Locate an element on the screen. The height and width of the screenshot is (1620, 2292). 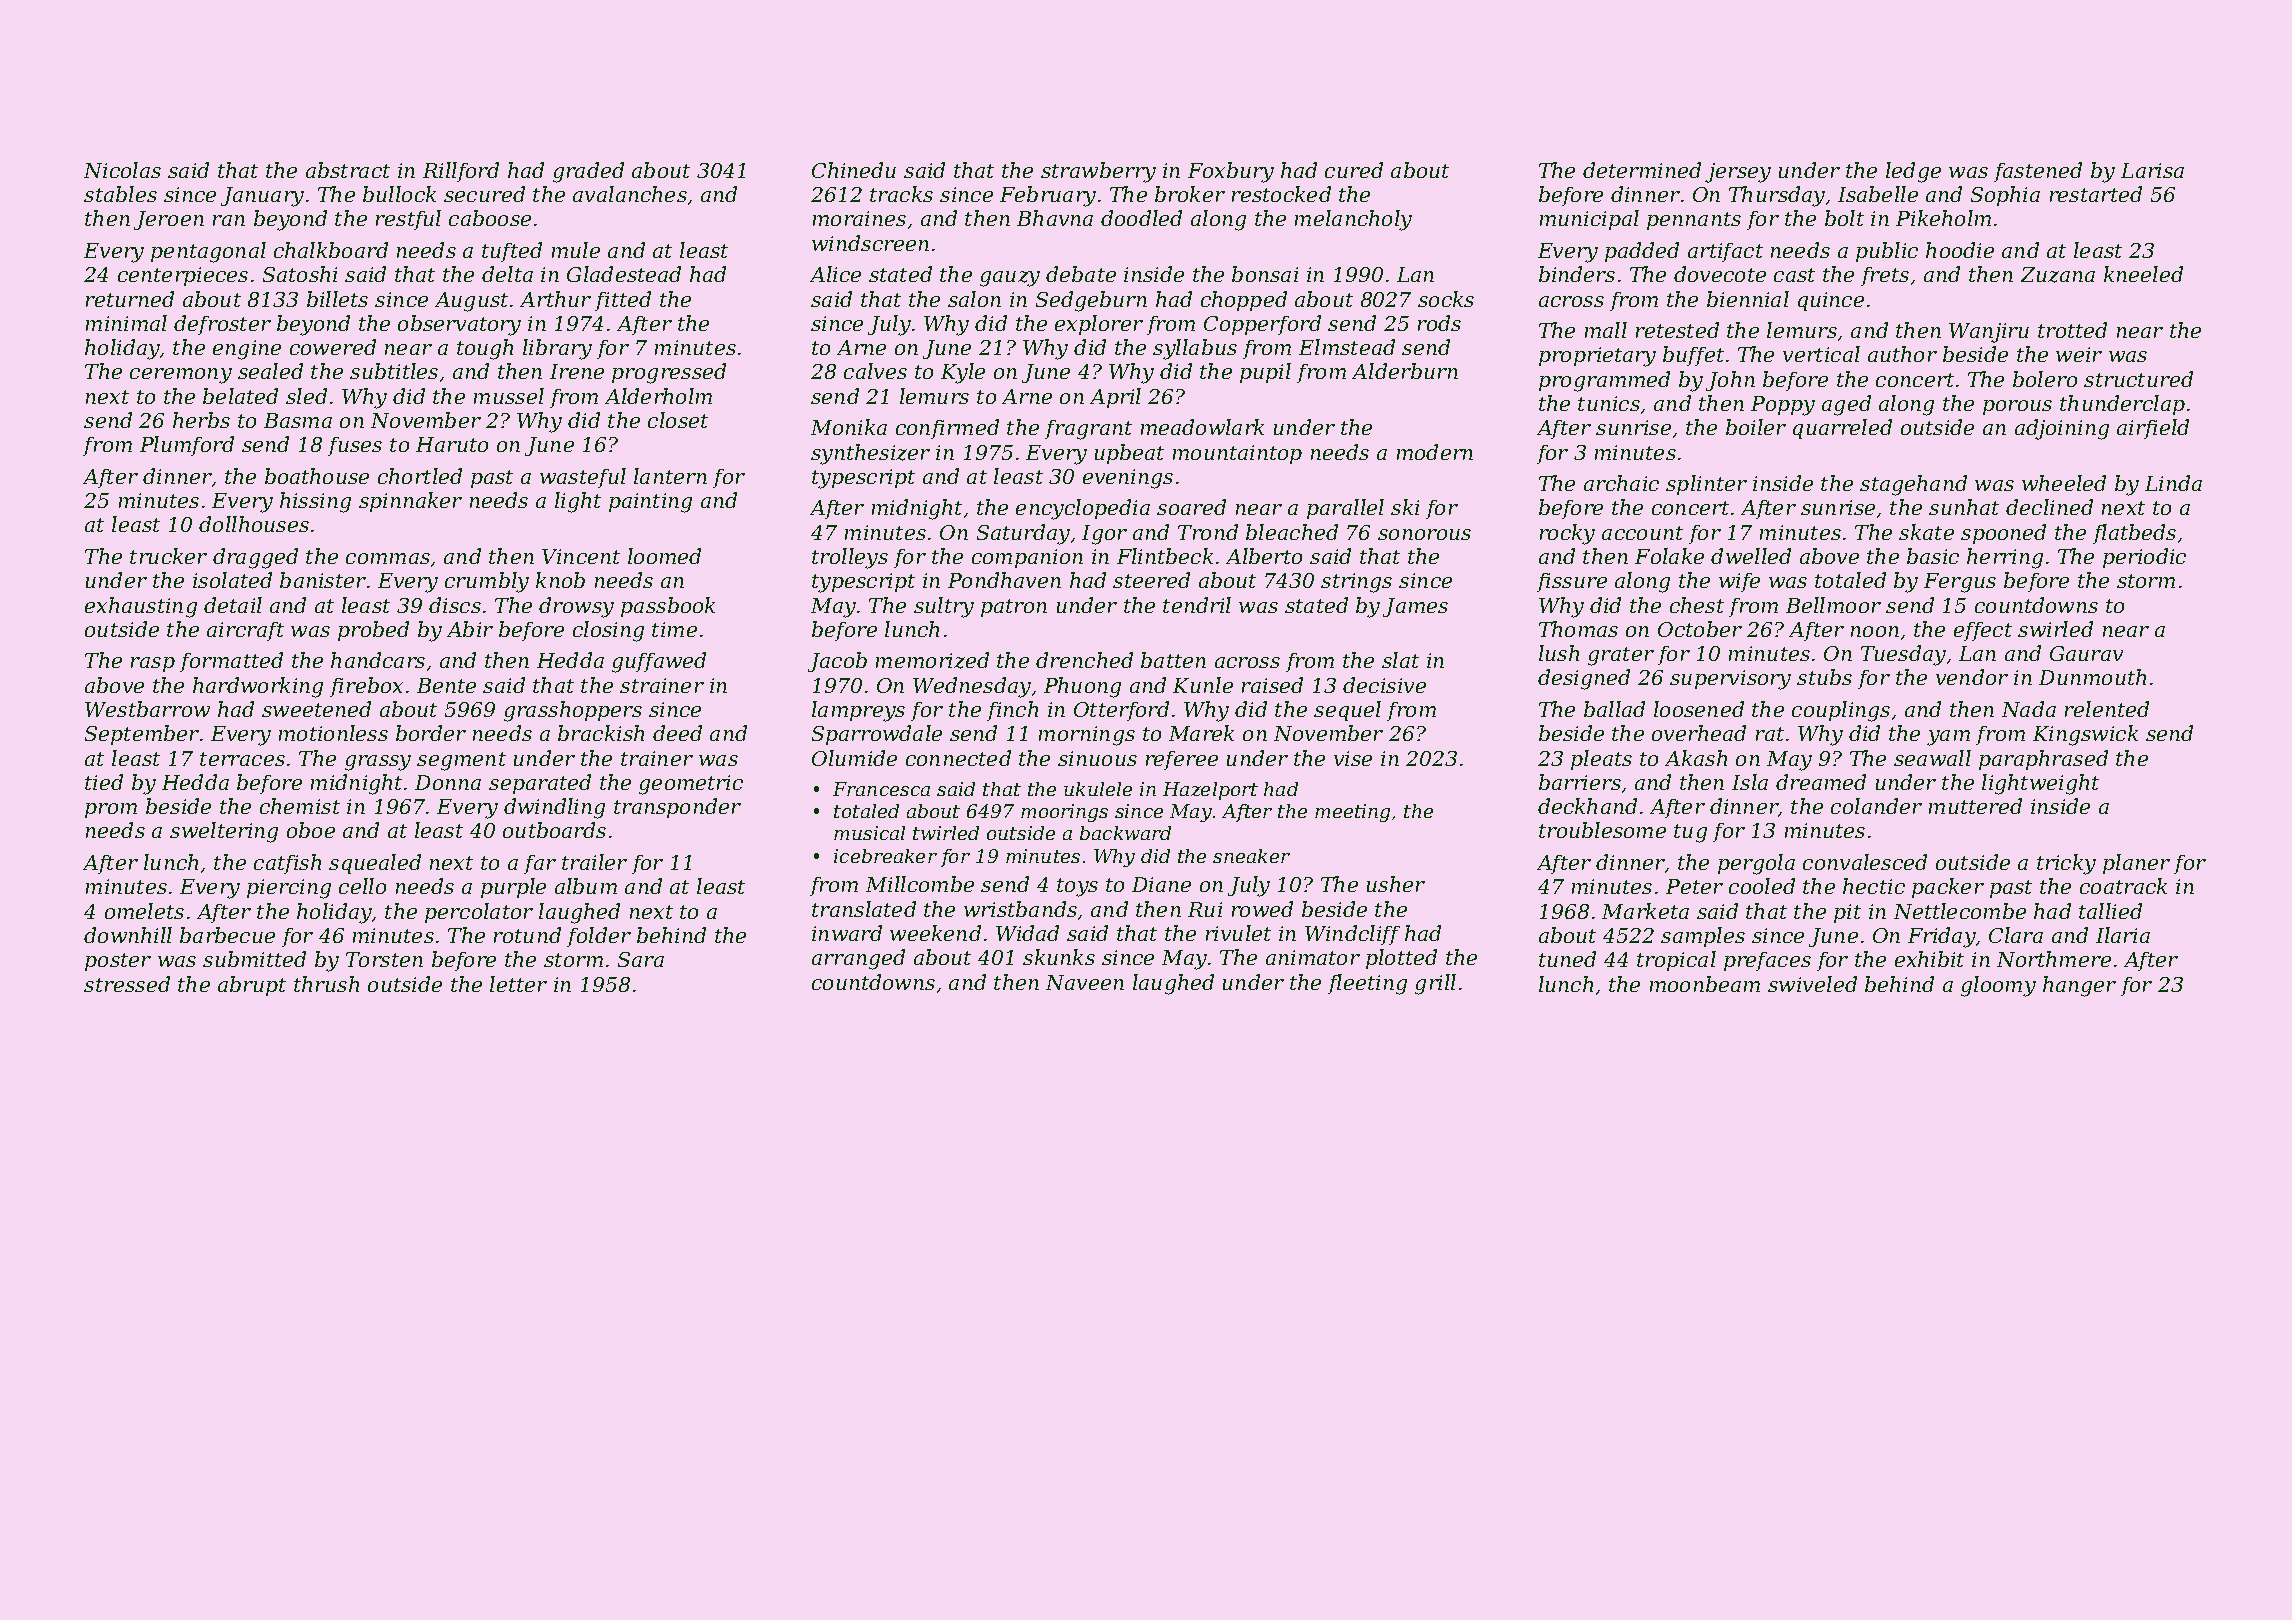
mornings is located at coordinates (1087, 736).
